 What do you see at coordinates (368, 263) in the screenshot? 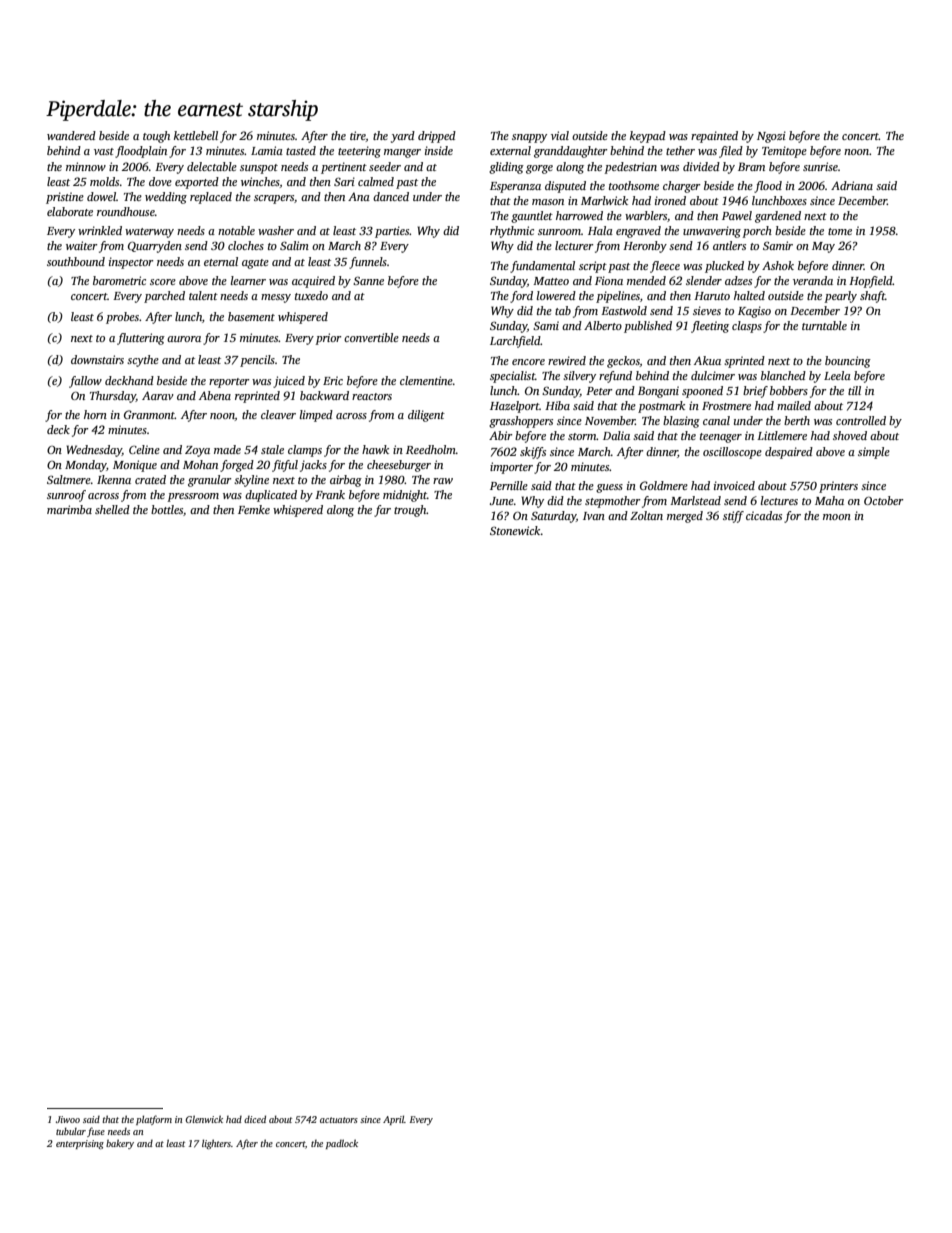
I see `funnels` at bounding box center [368, 263].
